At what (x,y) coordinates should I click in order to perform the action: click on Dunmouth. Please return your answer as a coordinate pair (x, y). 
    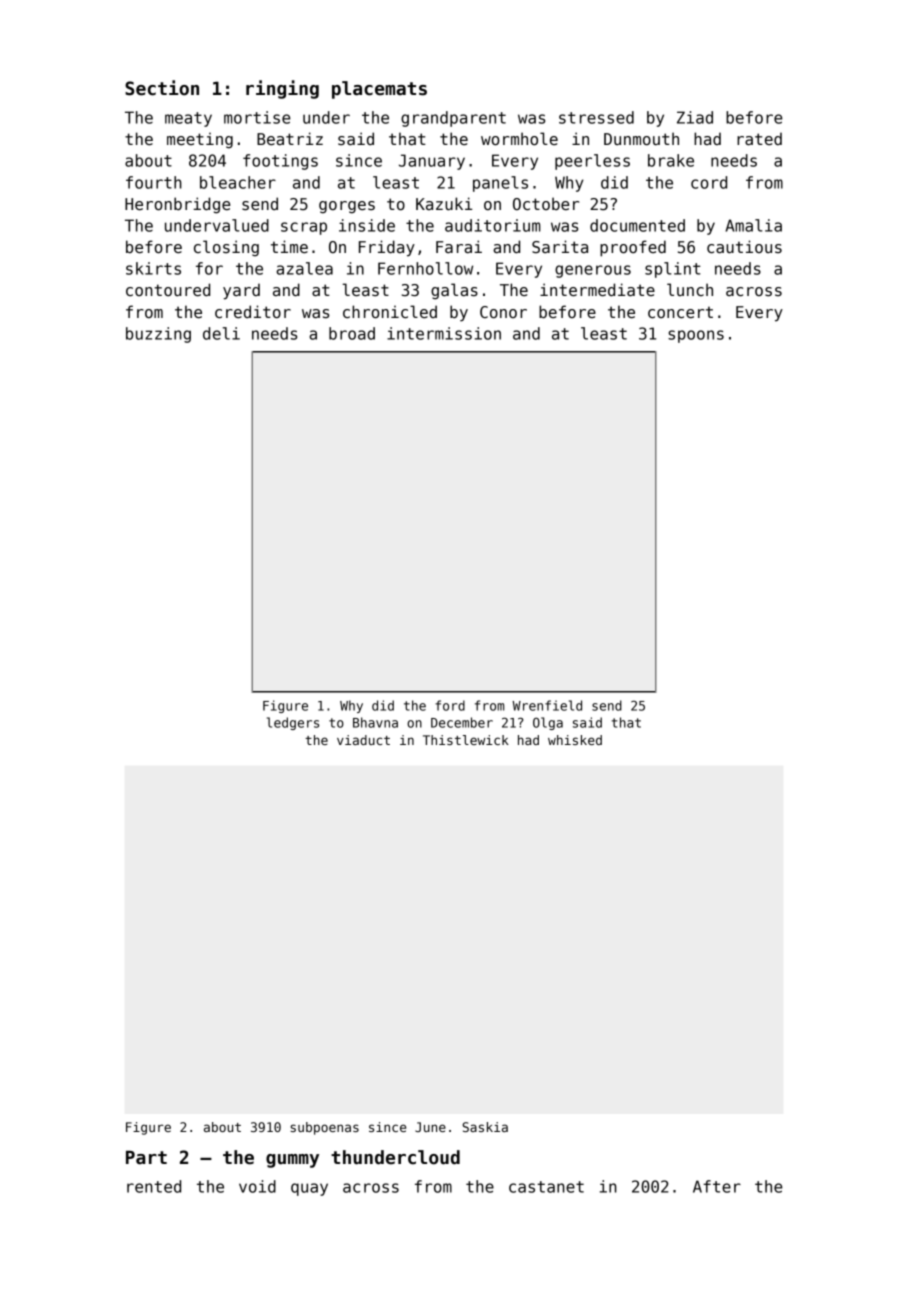
    Looking at the image, I should click on (641, 139).
